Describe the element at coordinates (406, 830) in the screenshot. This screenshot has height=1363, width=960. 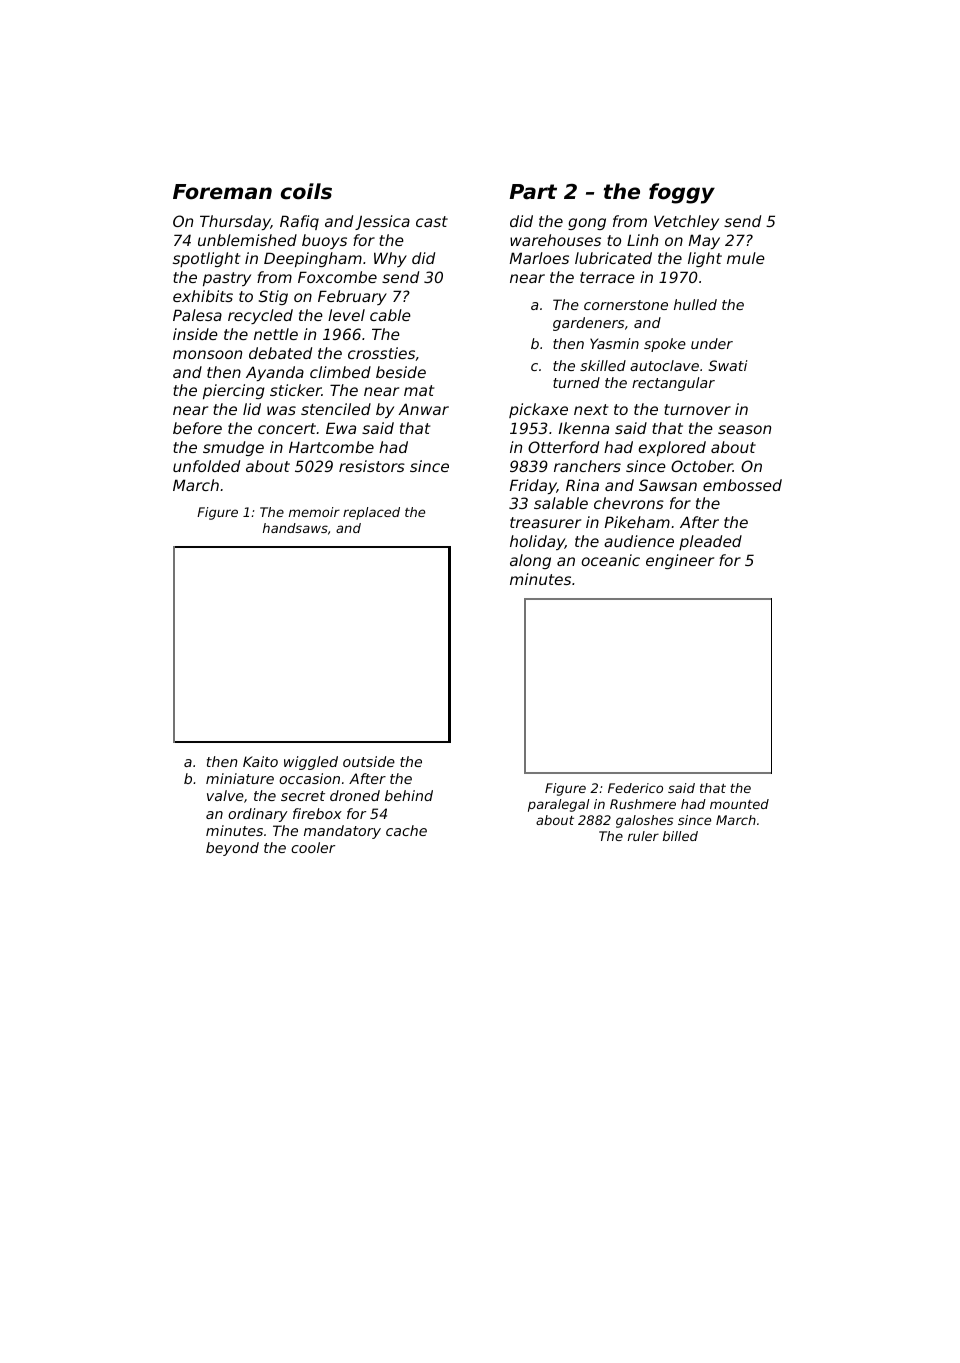
I see `cache` at that location.
